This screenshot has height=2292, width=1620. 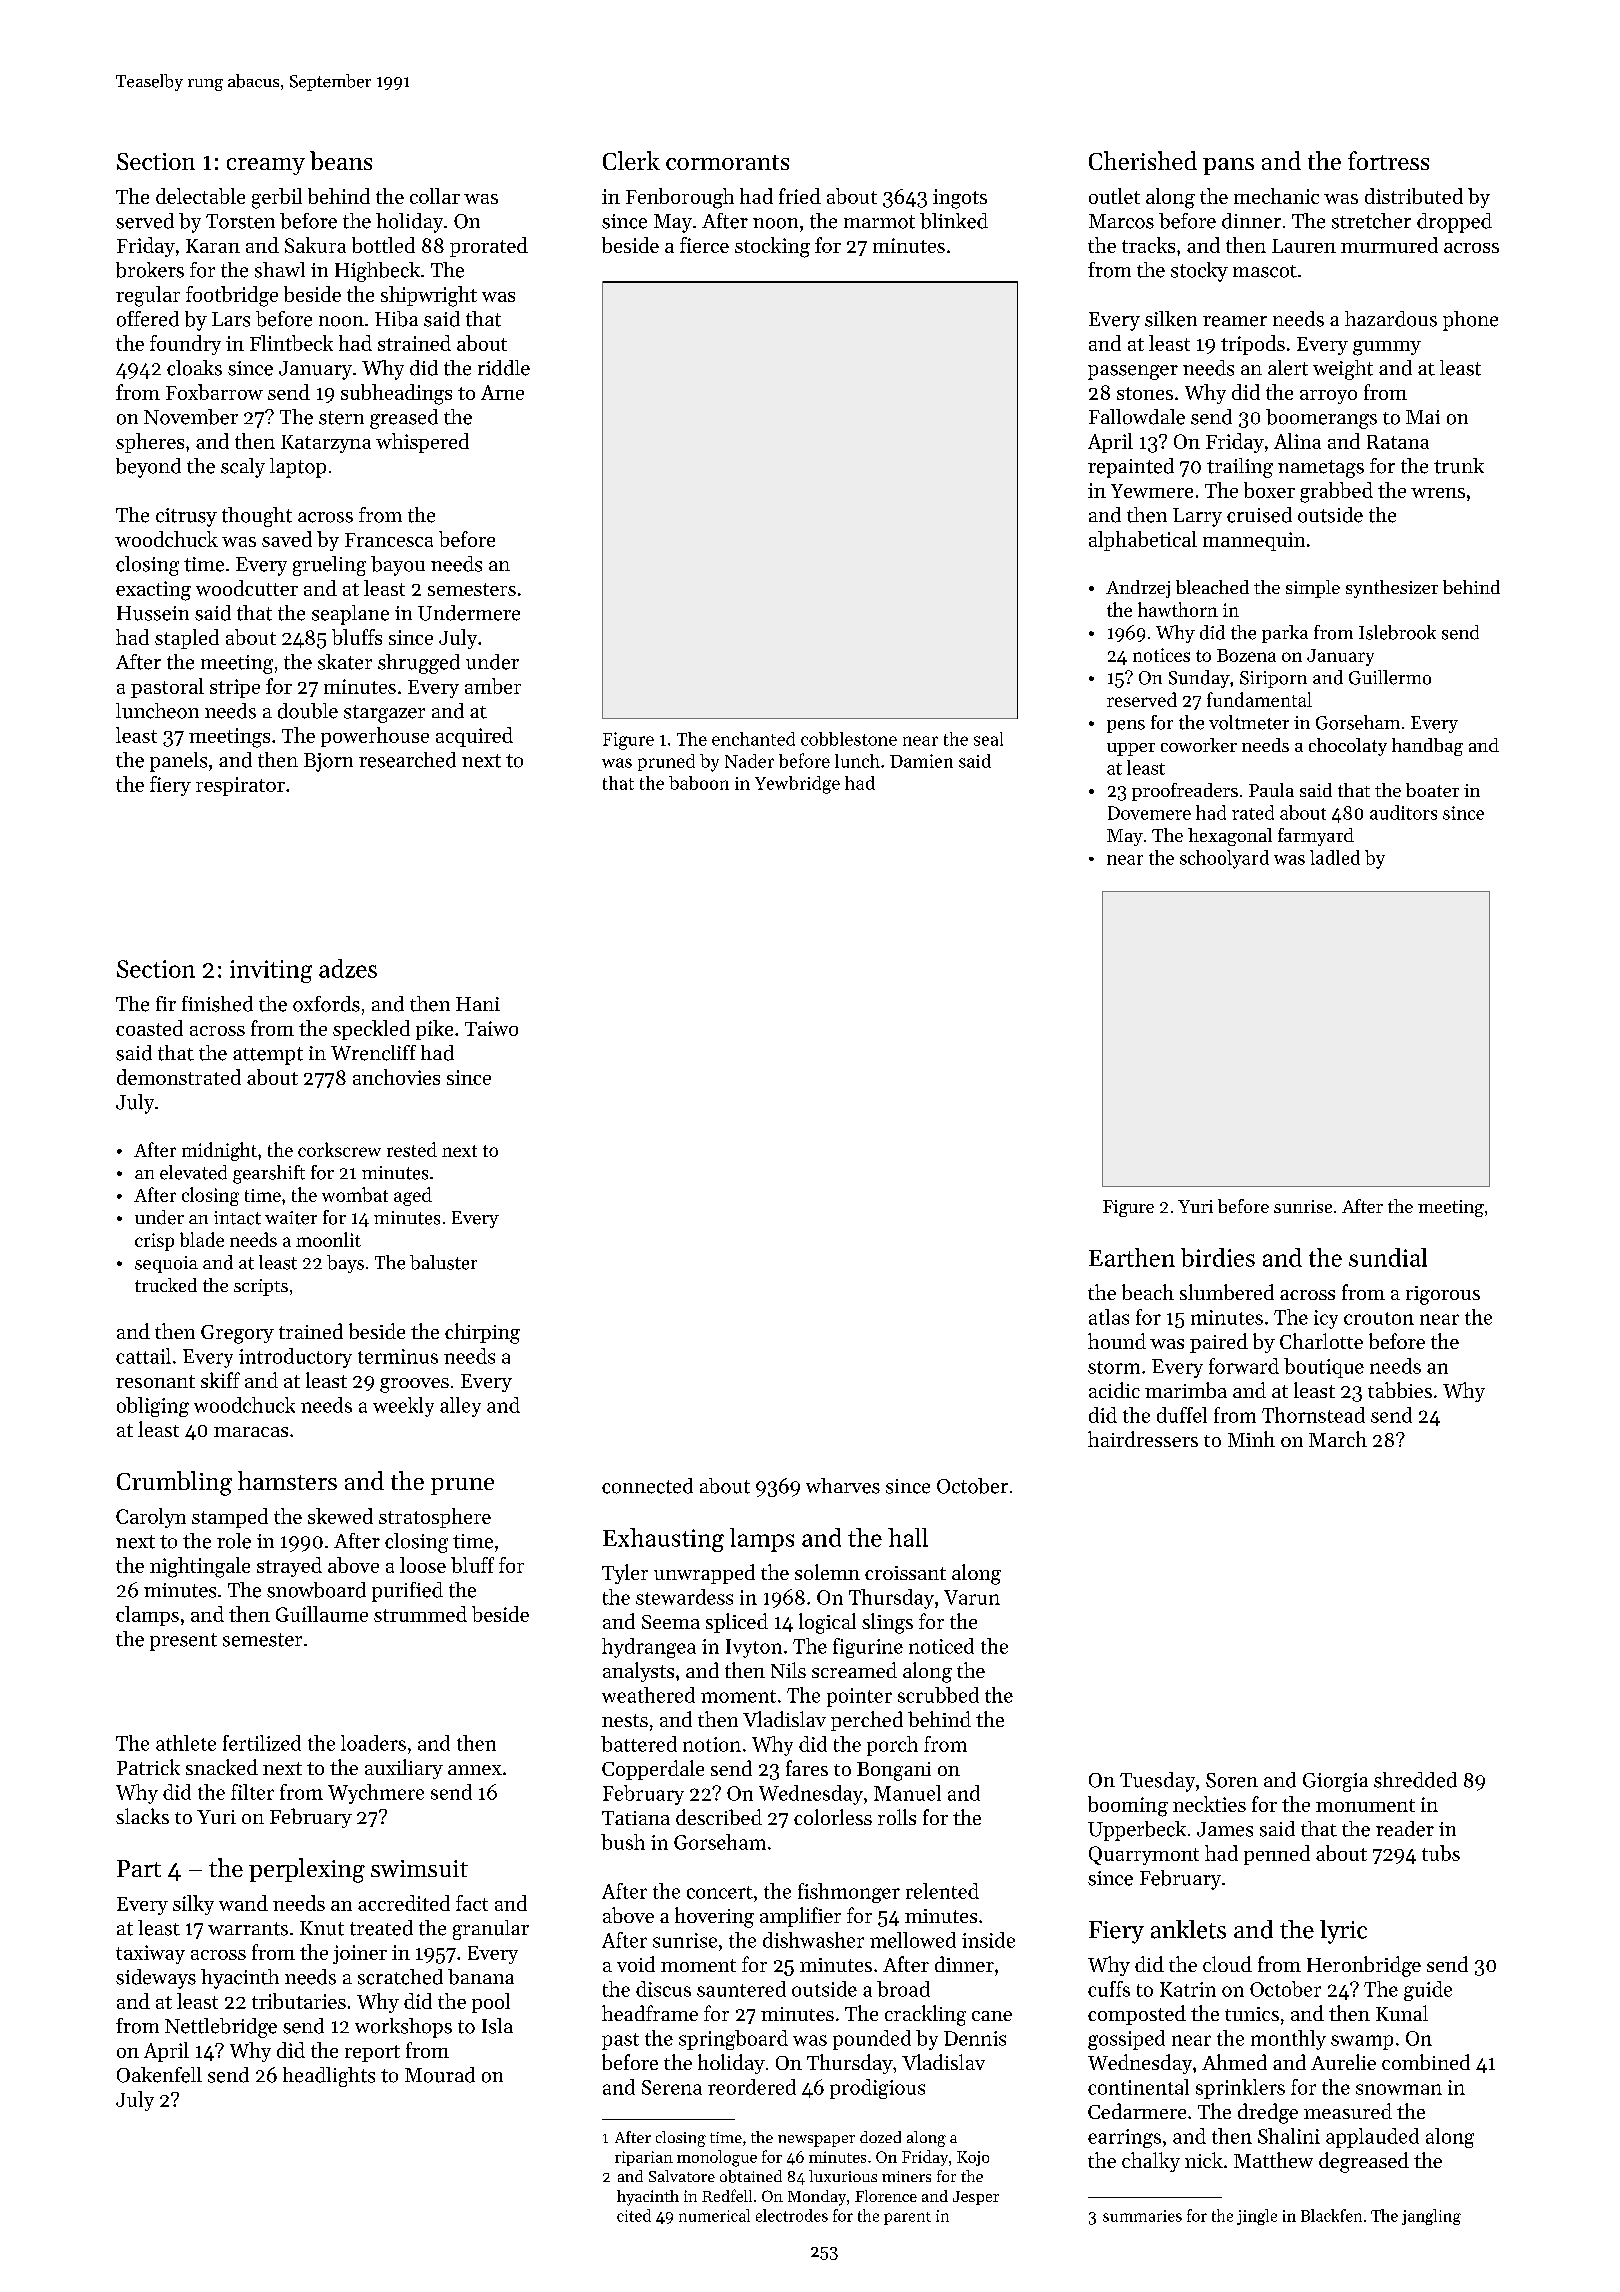 What do you see at coordinates (1235, 321) in the screenshot?
I see `reamer` at bounding box center [1235, 321].
